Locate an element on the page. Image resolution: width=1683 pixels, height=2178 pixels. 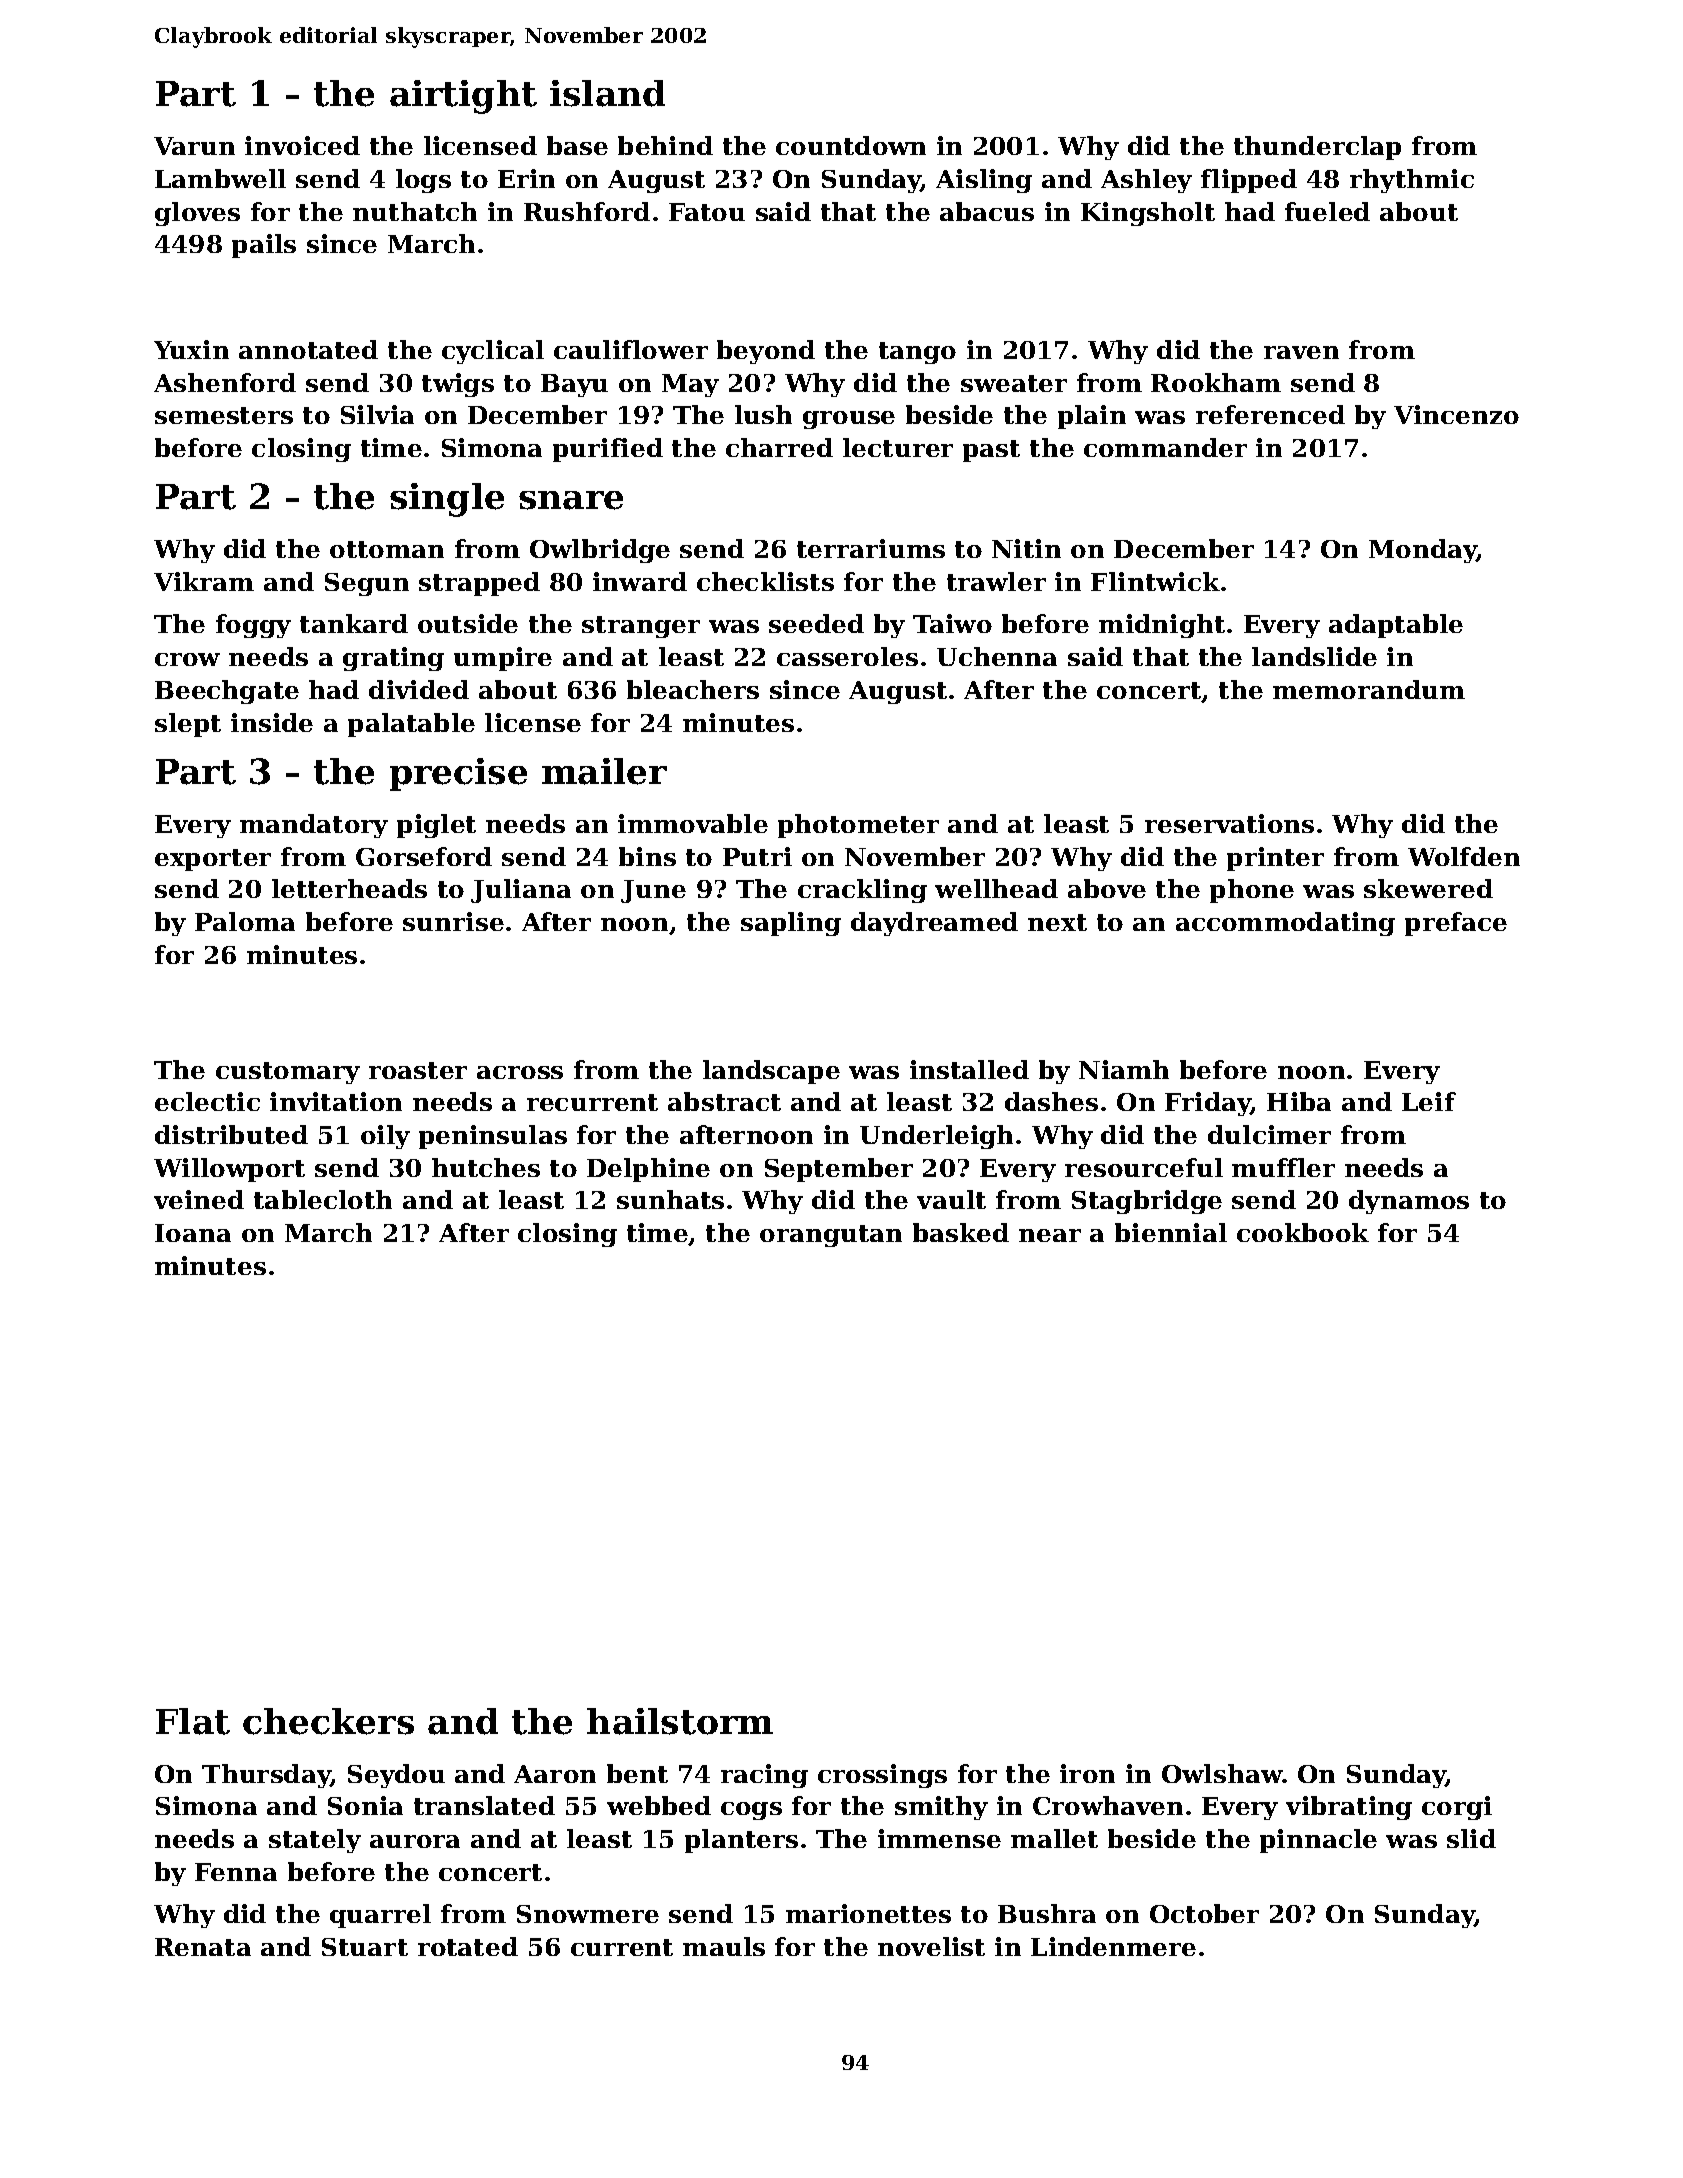
Flat is located at coordinates (193, 1721).
